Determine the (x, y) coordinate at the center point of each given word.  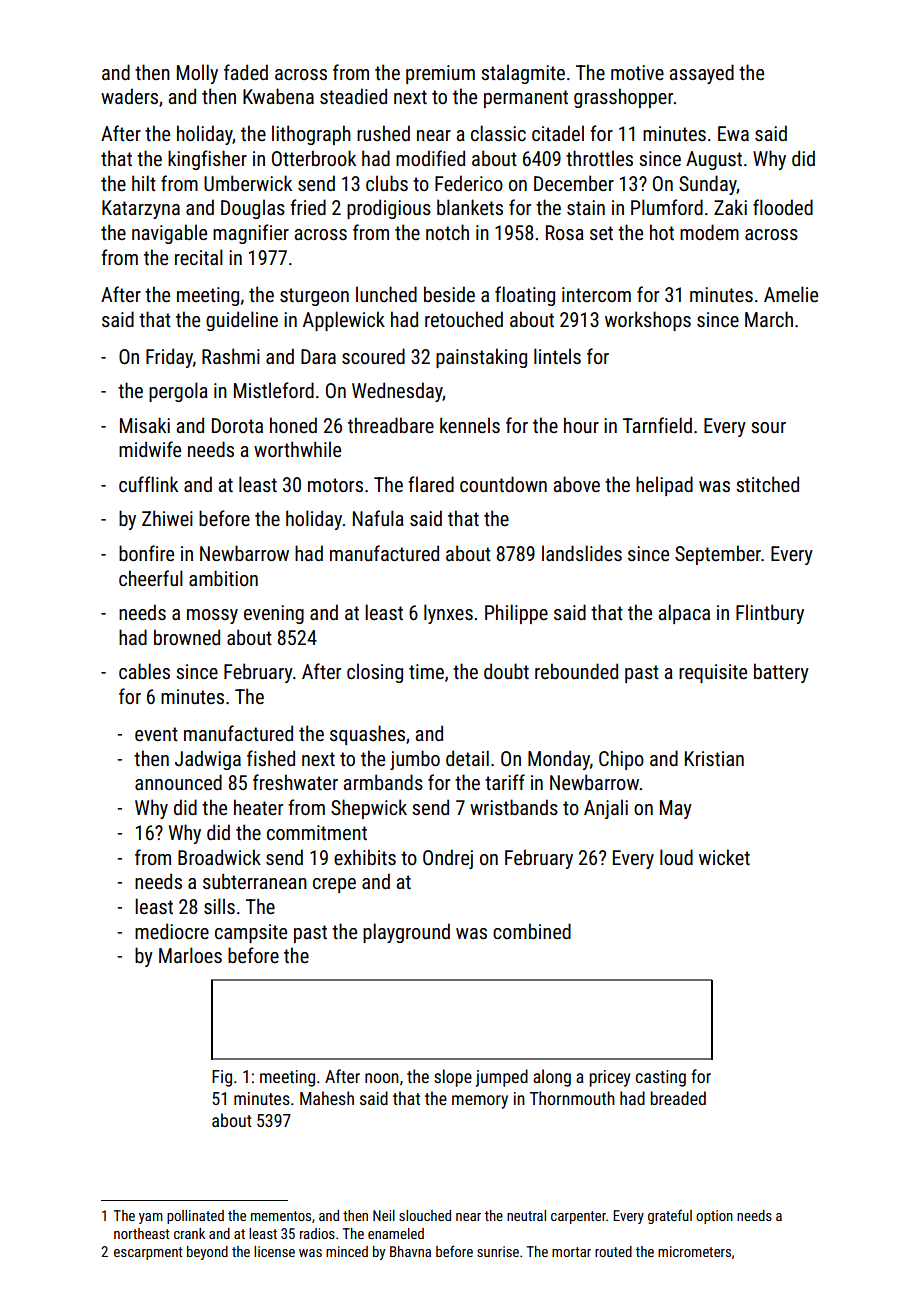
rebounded (576, 671)
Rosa (565, 232)
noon (382, 1078)
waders (129, 96)
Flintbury (770, 614)
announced (178, 782)
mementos (281, 1216)
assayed (702, 74)
